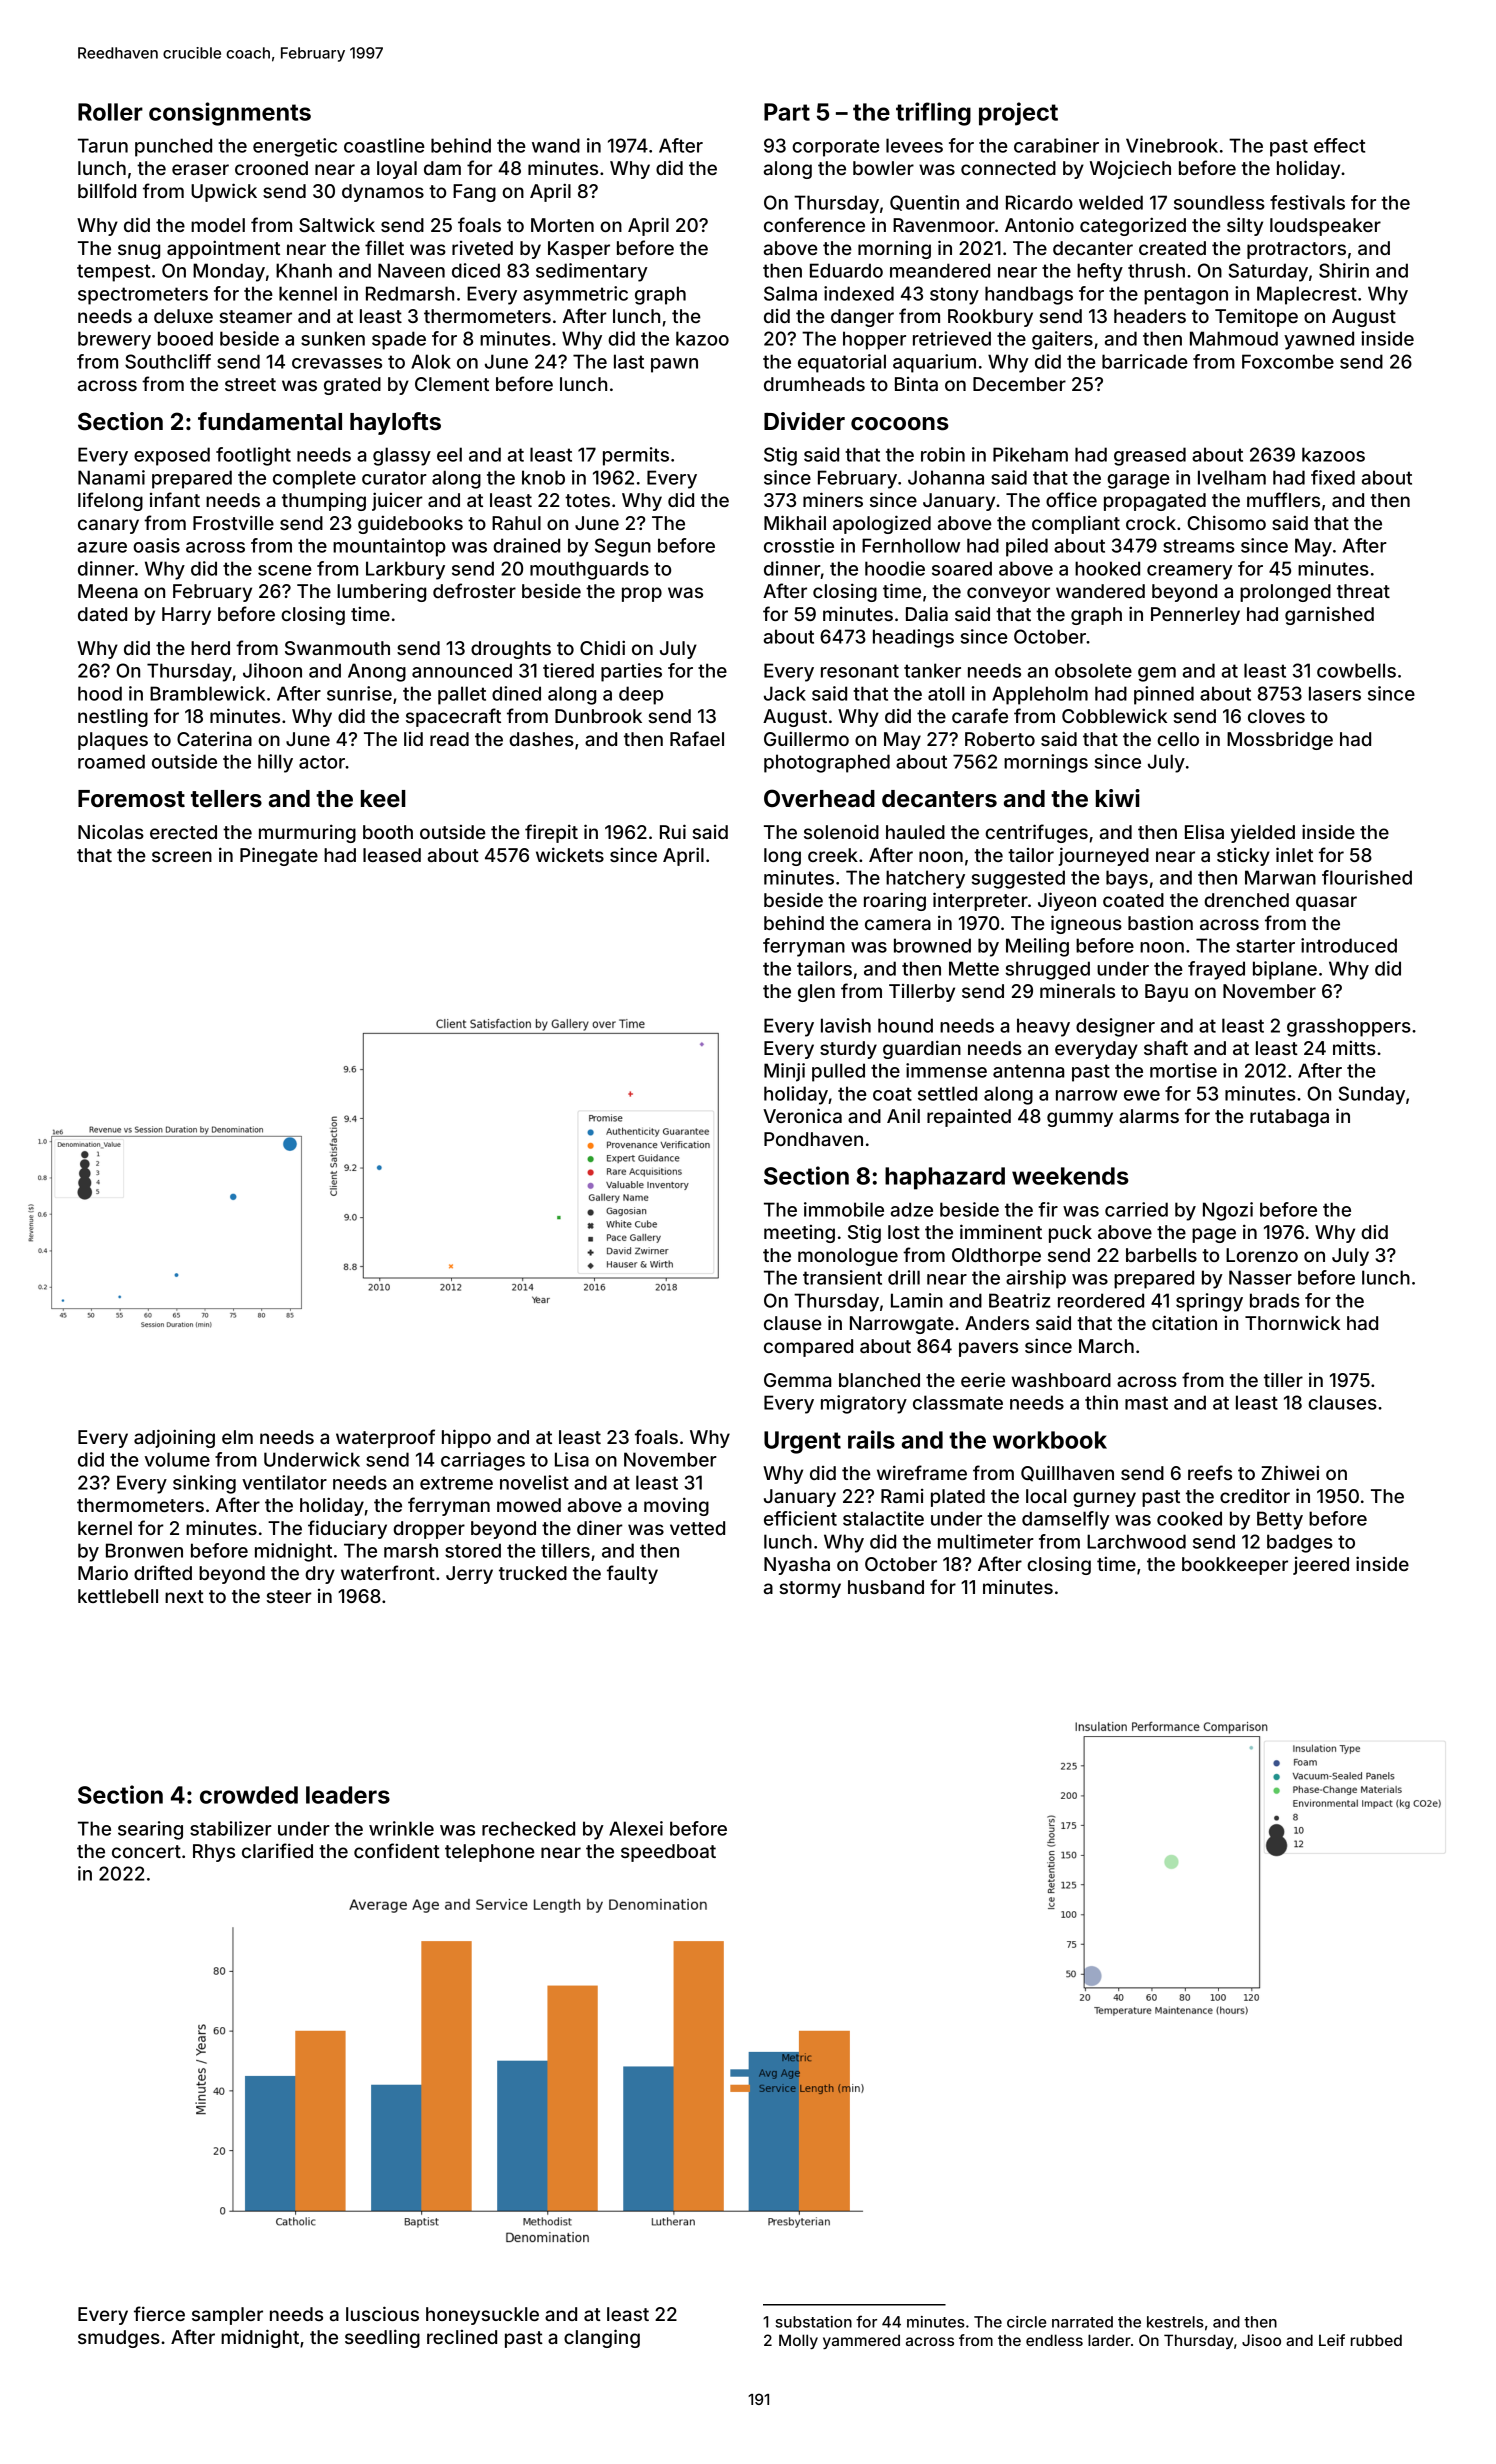  I want to click on wickets, so click(570, 854).
